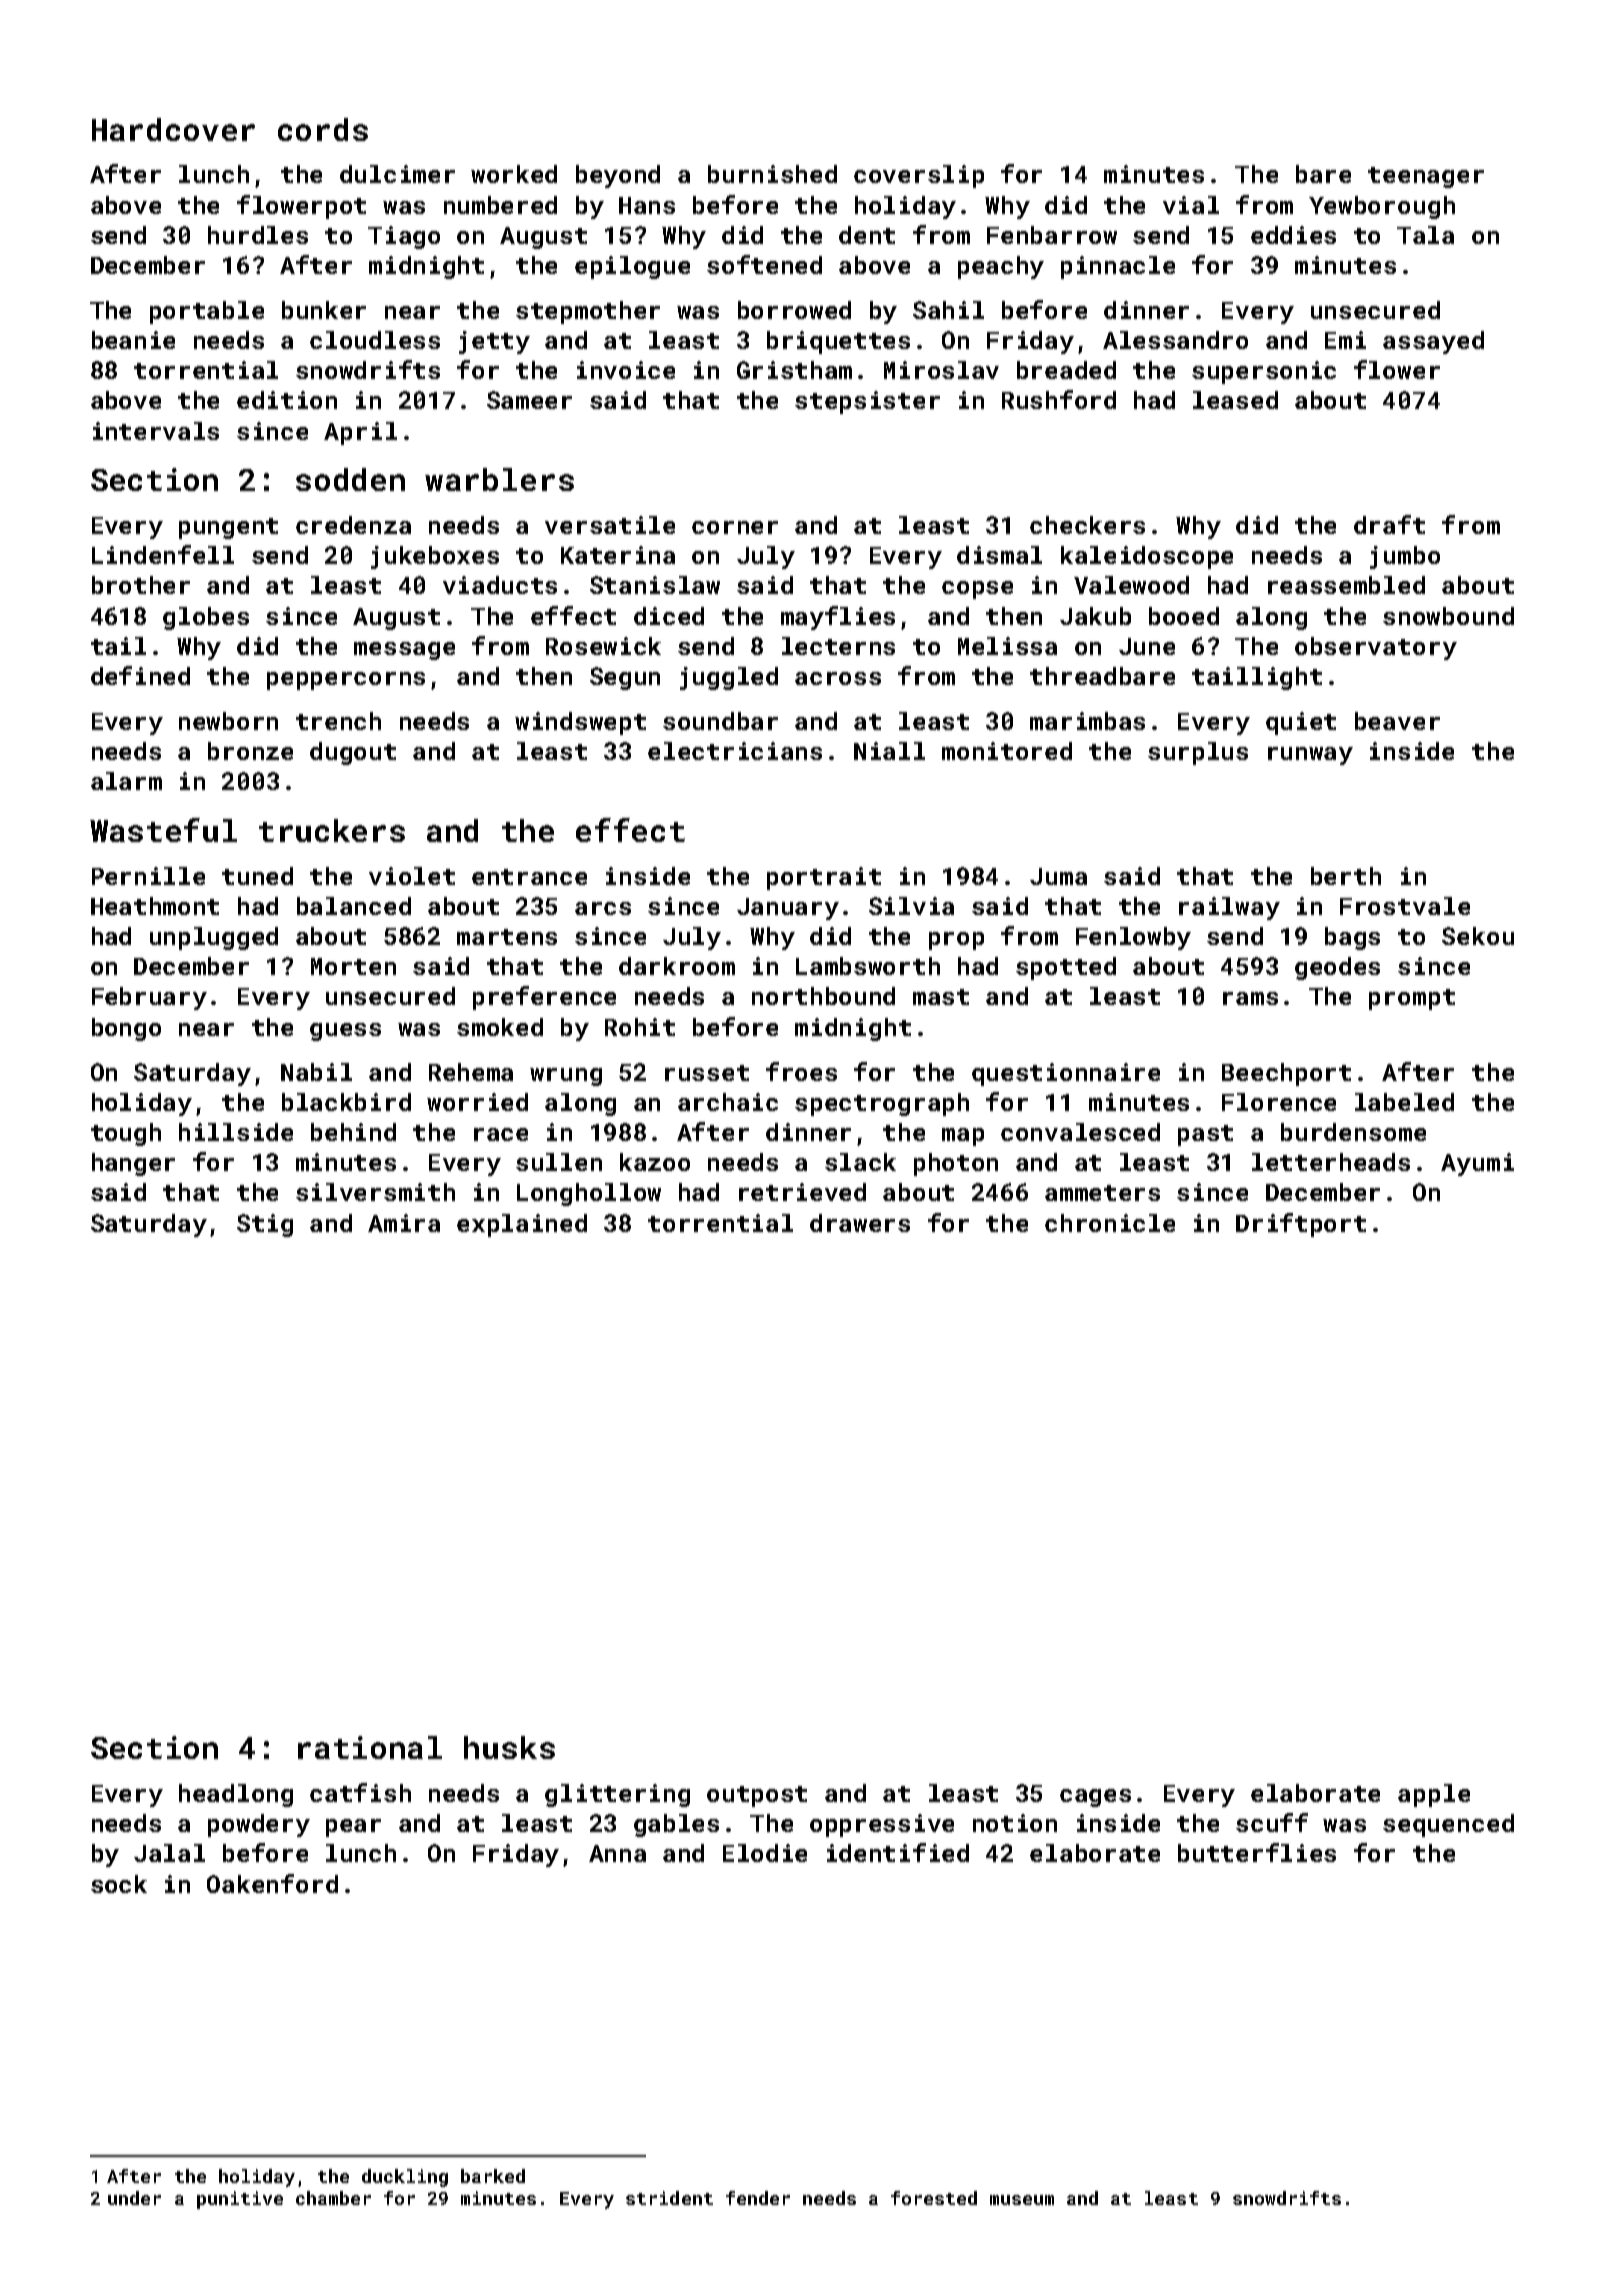 This screenshot has width=1620, height=2292. What do you see at coordinates (333, 2198) in the screenshot?
I see `chamber` at bounding box center [333, 2198].
